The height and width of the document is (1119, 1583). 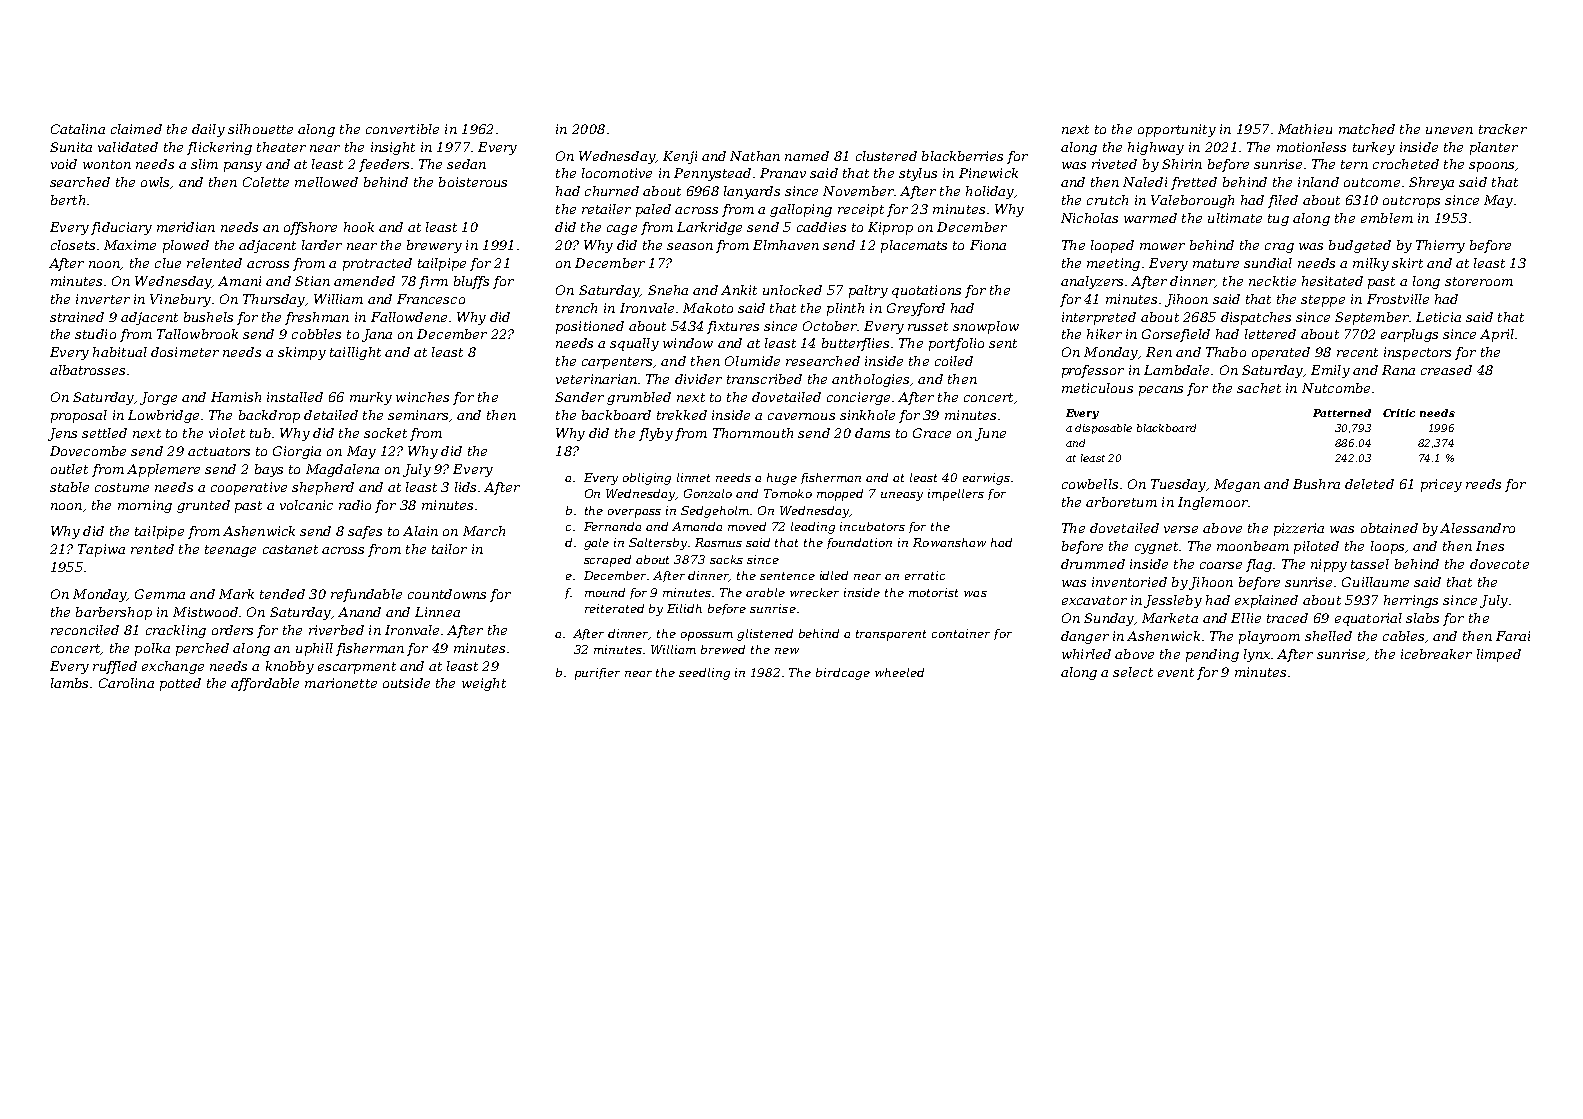 What do you see at coordinates (1369, 484) in the document?
I see `deleted` at bounding box center [1369, 484].
